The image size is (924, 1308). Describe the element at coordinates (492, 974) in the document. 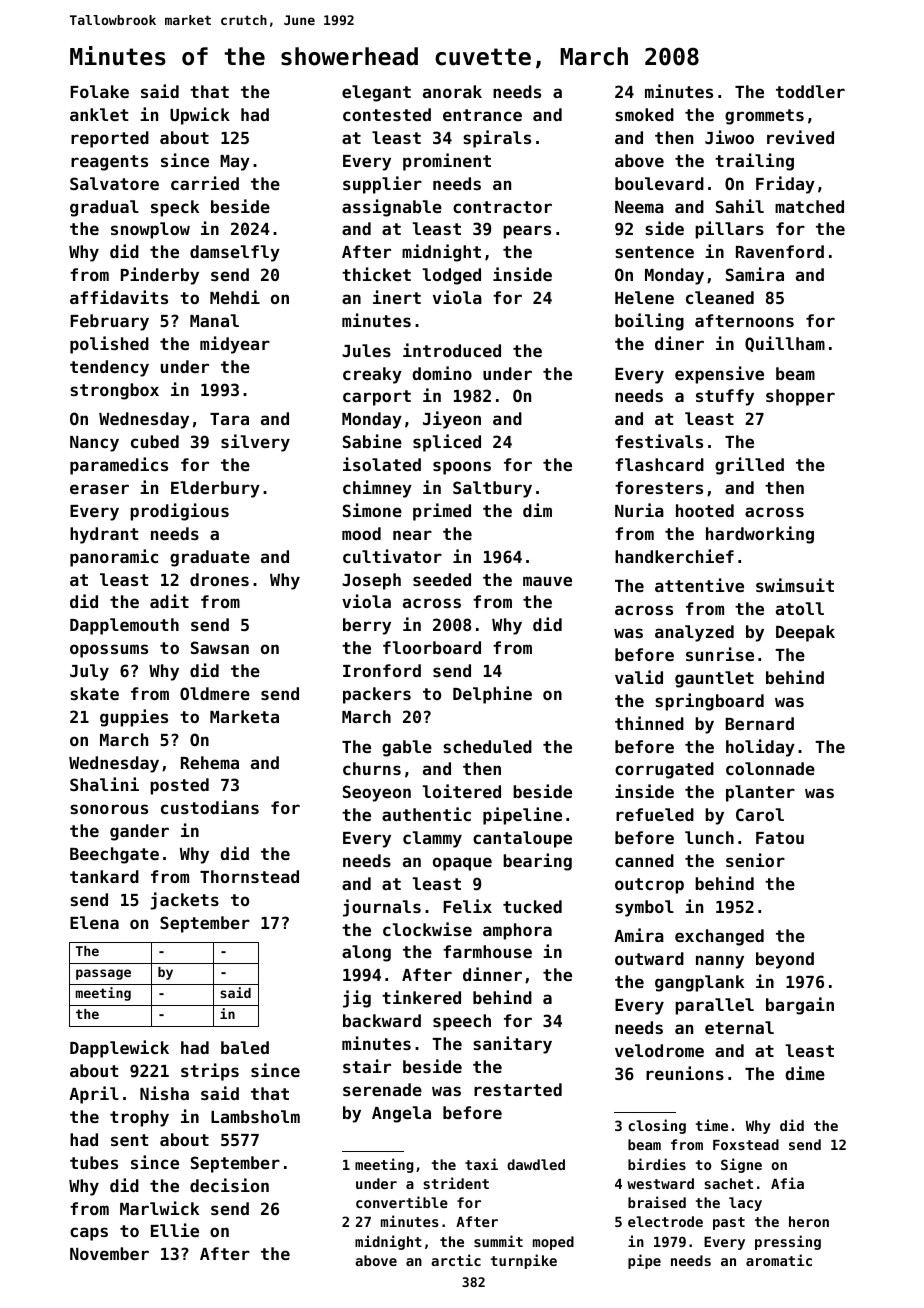

I see `dinner` at that location.
